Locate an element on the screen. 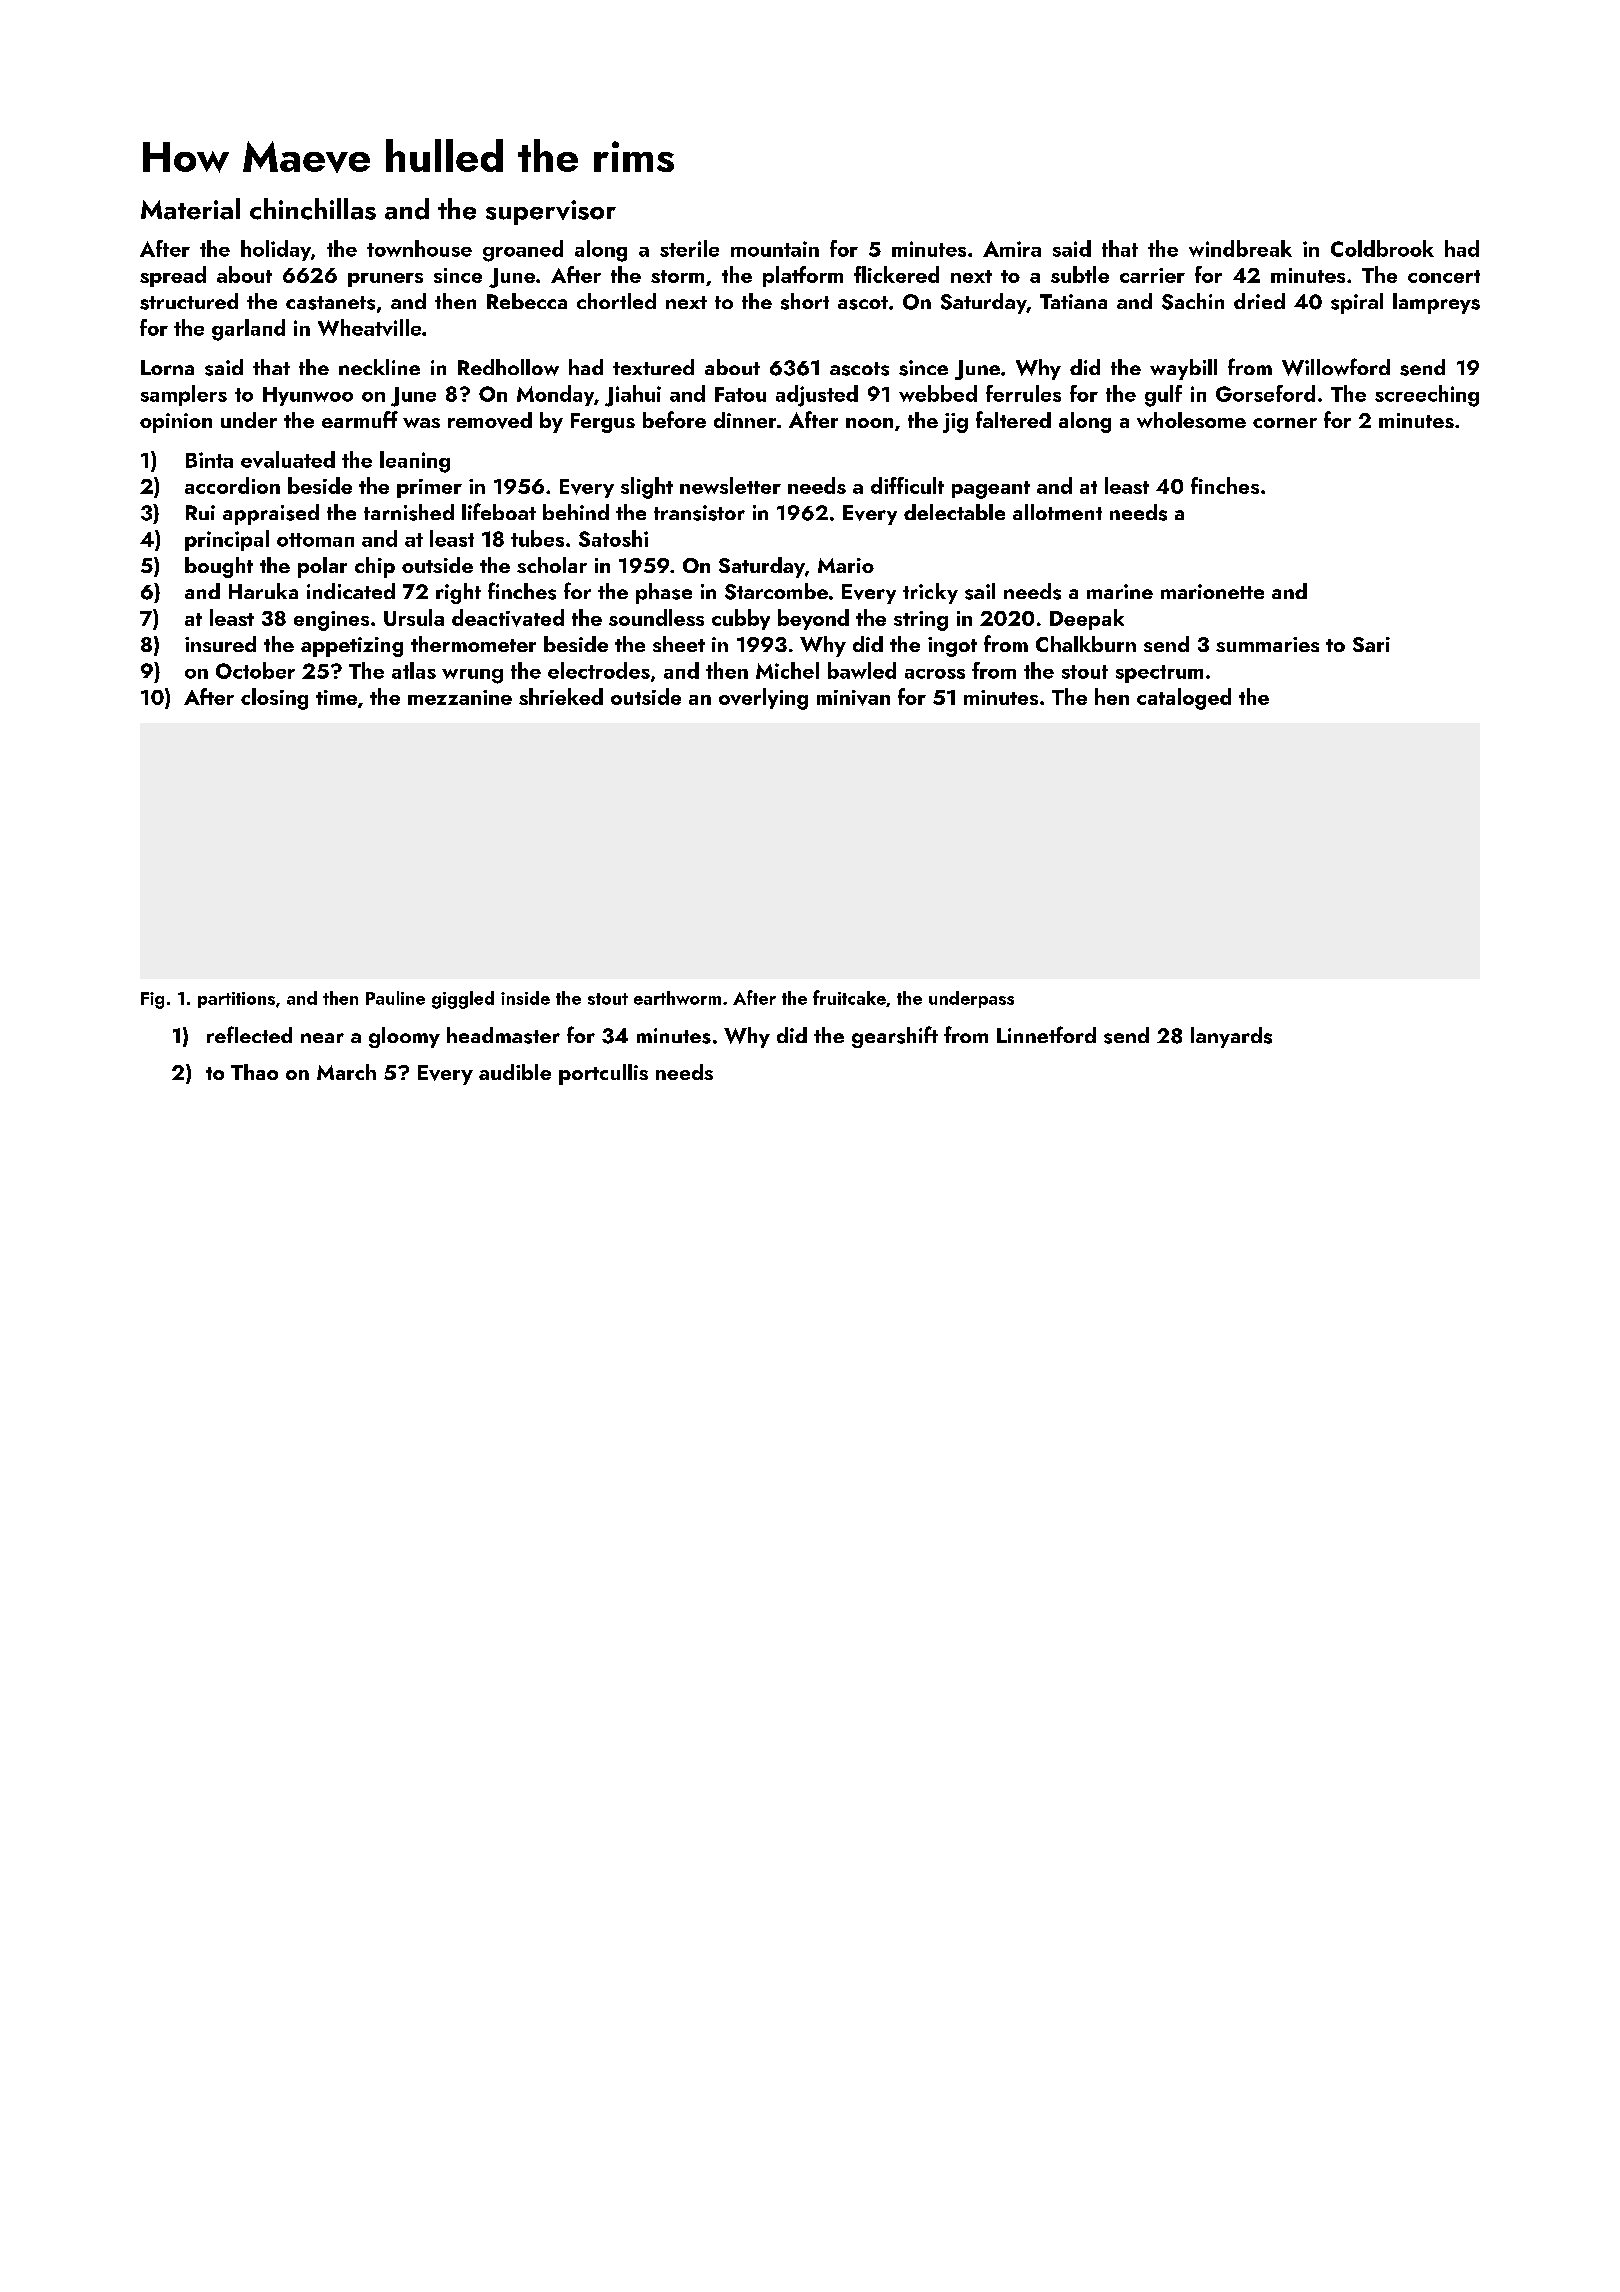 This screenshot has width=1620, height=2292. Coldbrook is located at coordinates (1382, 248).
